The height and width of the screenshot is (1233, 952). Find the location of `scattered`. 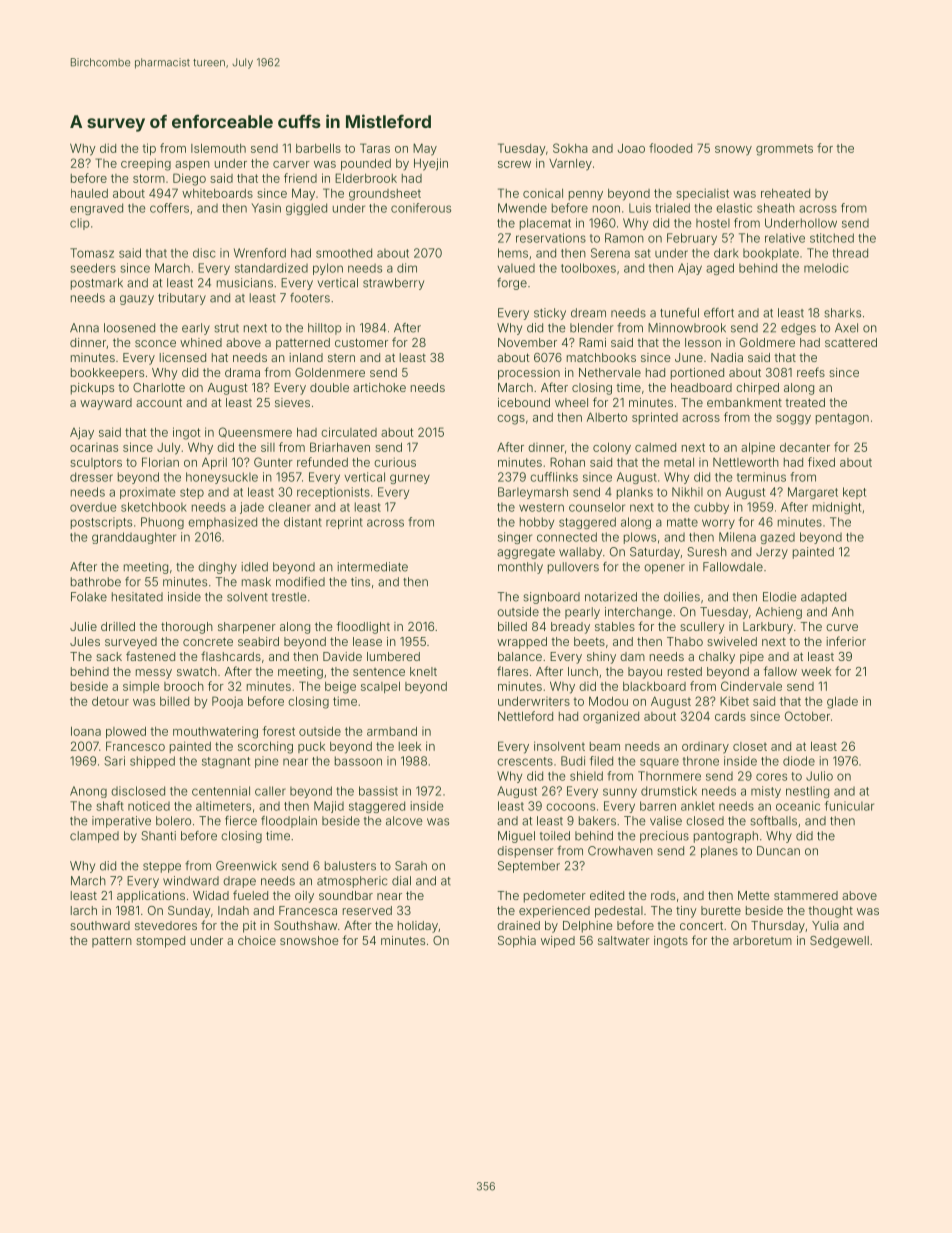

scattered is located at coordinates (851, 342).
